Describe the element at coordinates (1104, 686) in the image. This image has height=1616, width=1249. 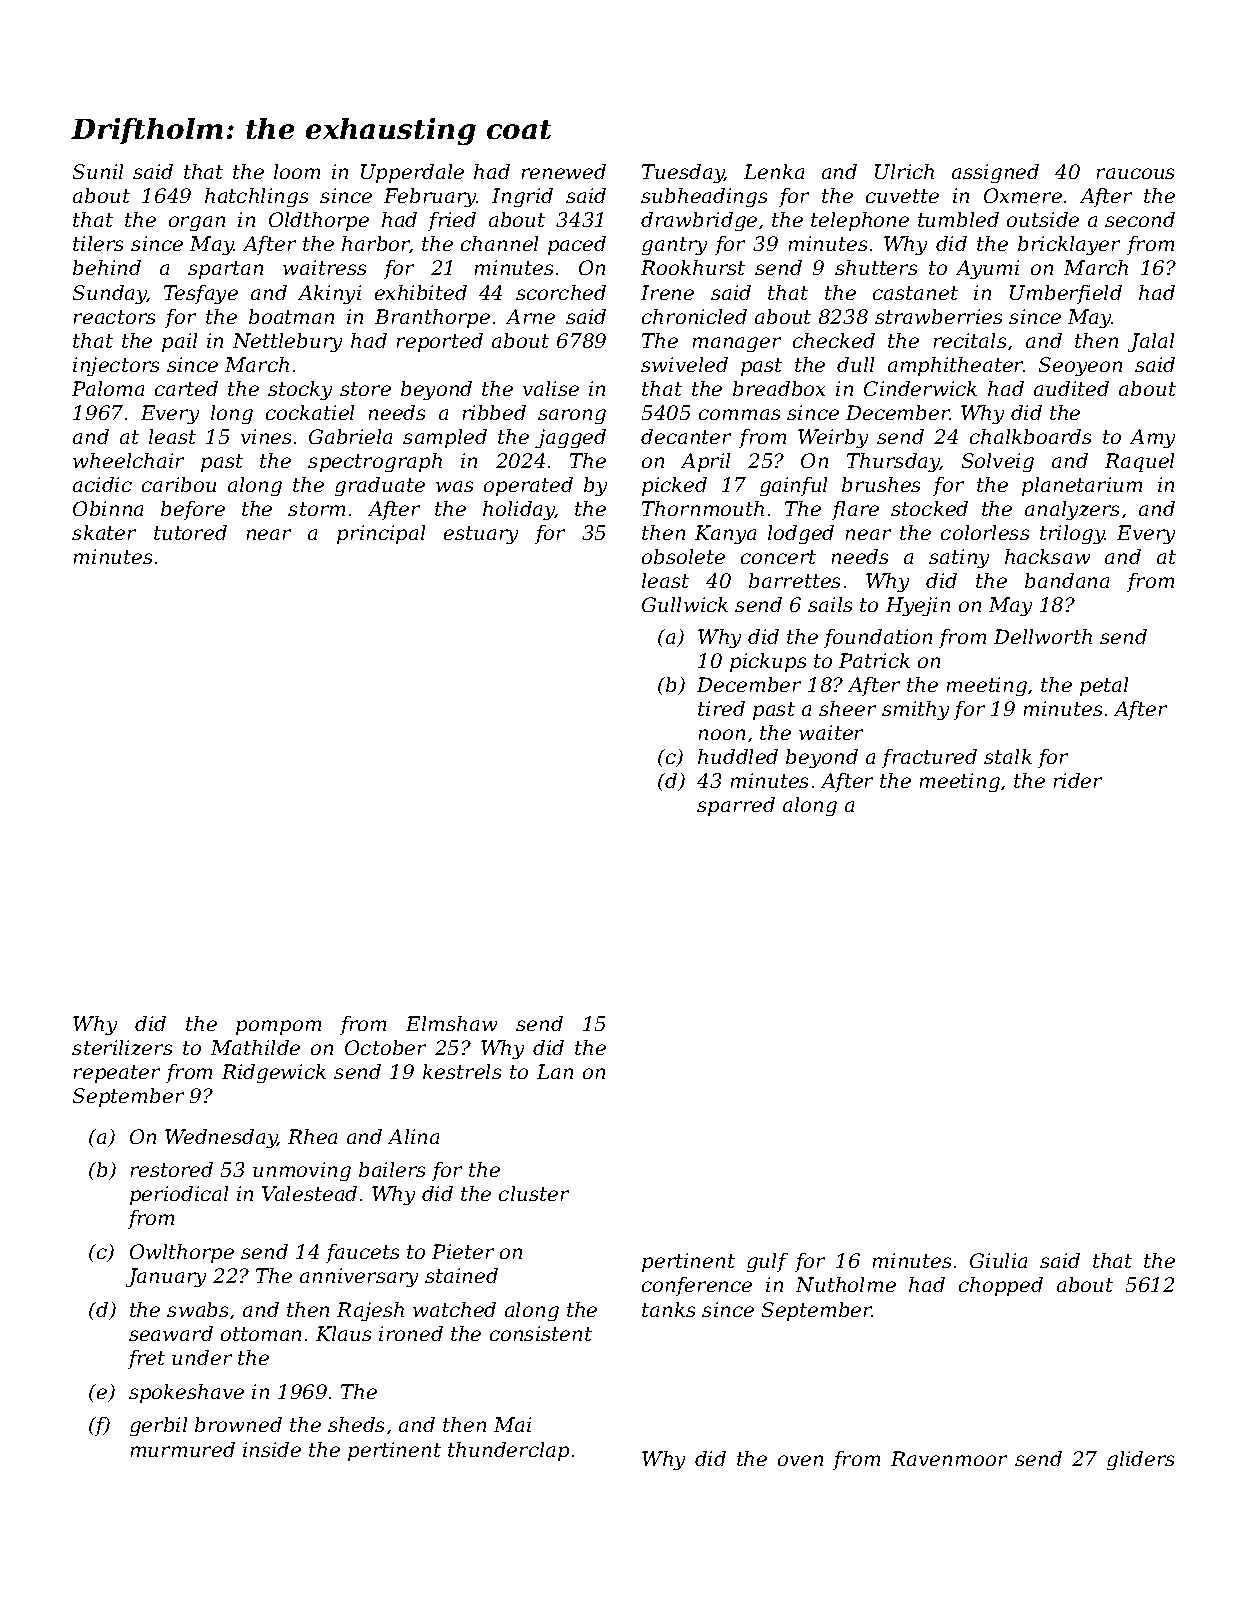
I see `petal` at that location.
